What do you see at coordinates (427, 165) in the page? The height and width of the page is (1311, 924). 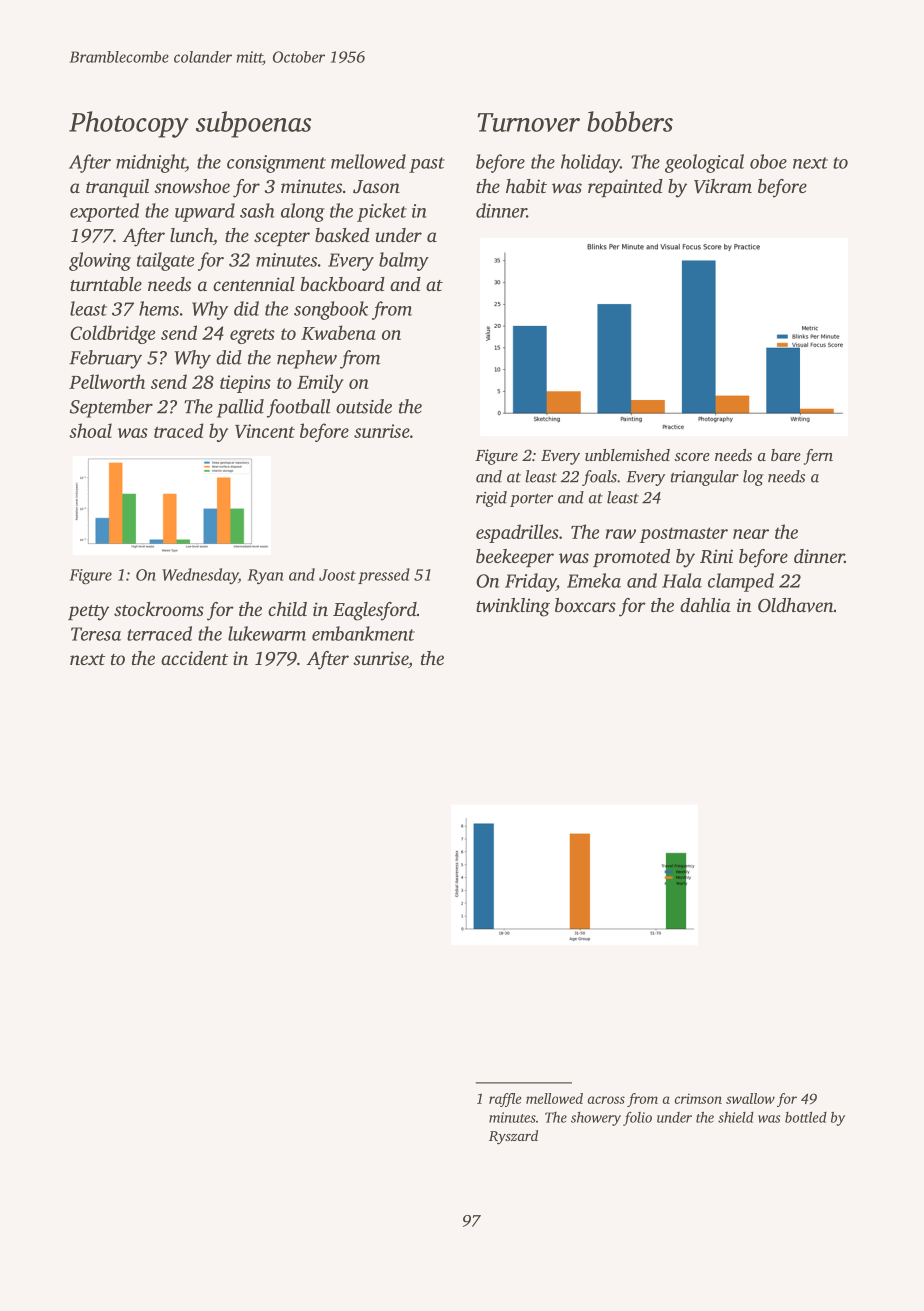 I see `past` at bounding box center [427, 165].
